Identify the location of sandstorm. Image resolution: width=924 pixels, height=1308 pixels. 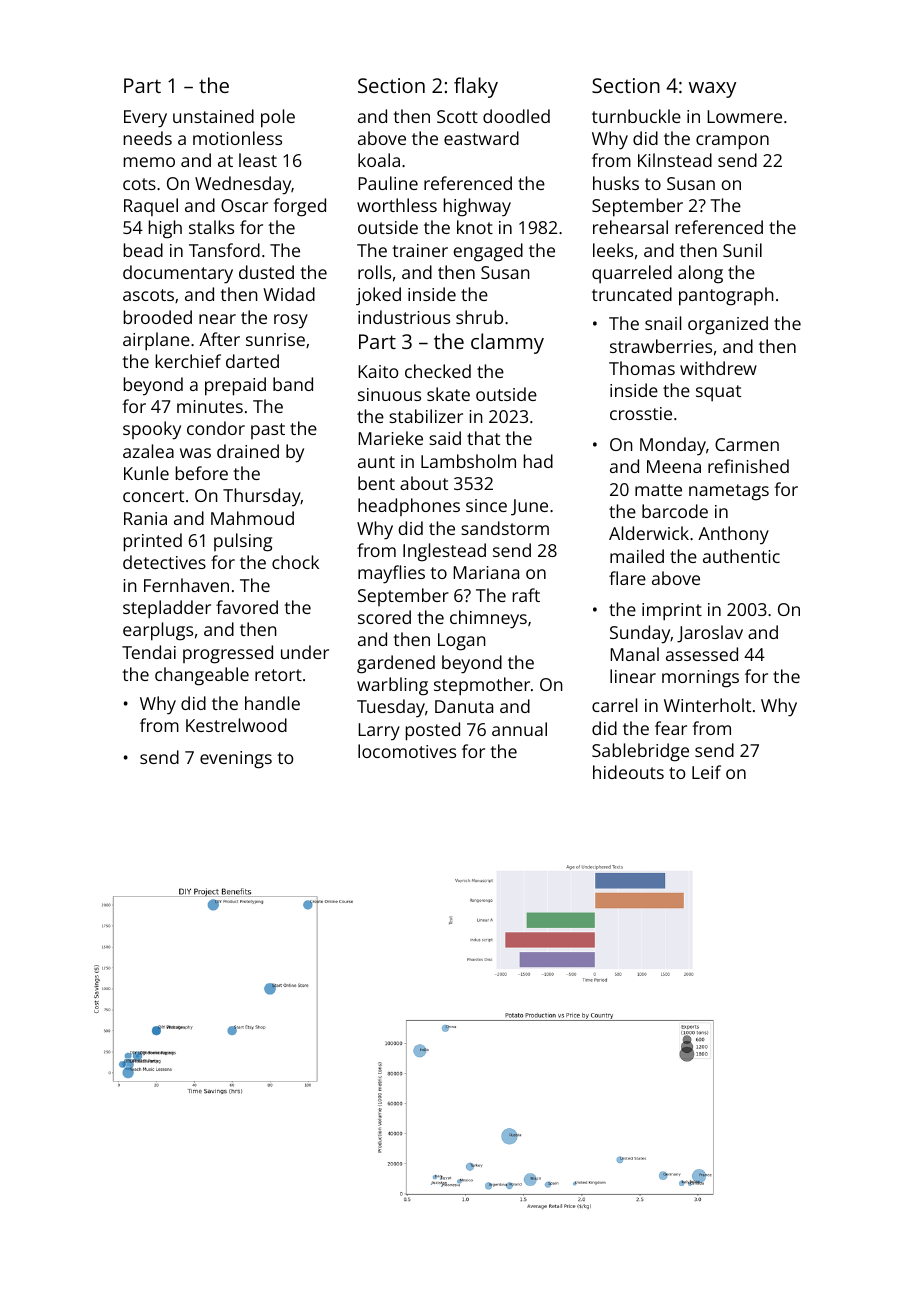
(505, 528).
